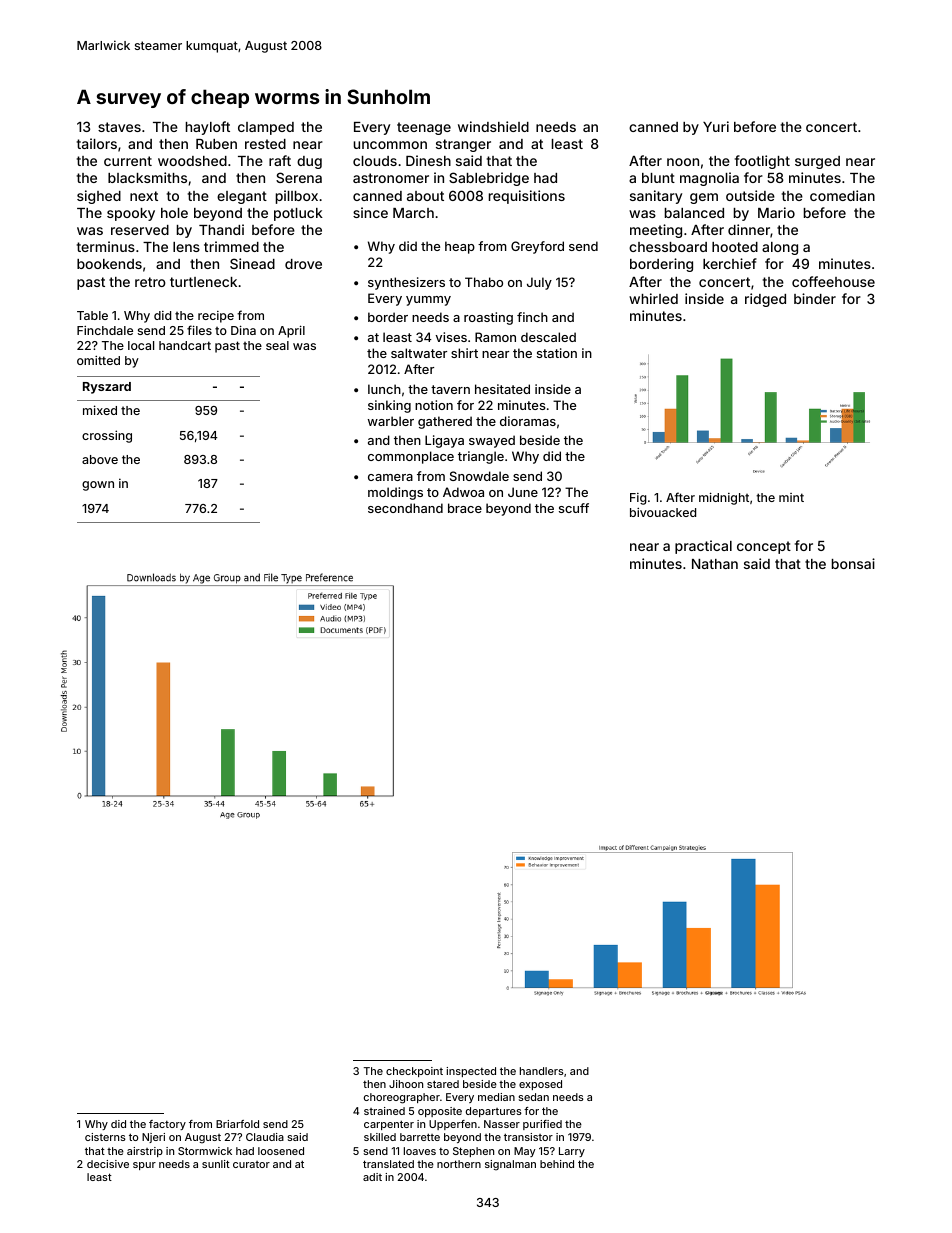  Describe the element at coordinates (459, 1164) in the document. I see `northern` at that location.
